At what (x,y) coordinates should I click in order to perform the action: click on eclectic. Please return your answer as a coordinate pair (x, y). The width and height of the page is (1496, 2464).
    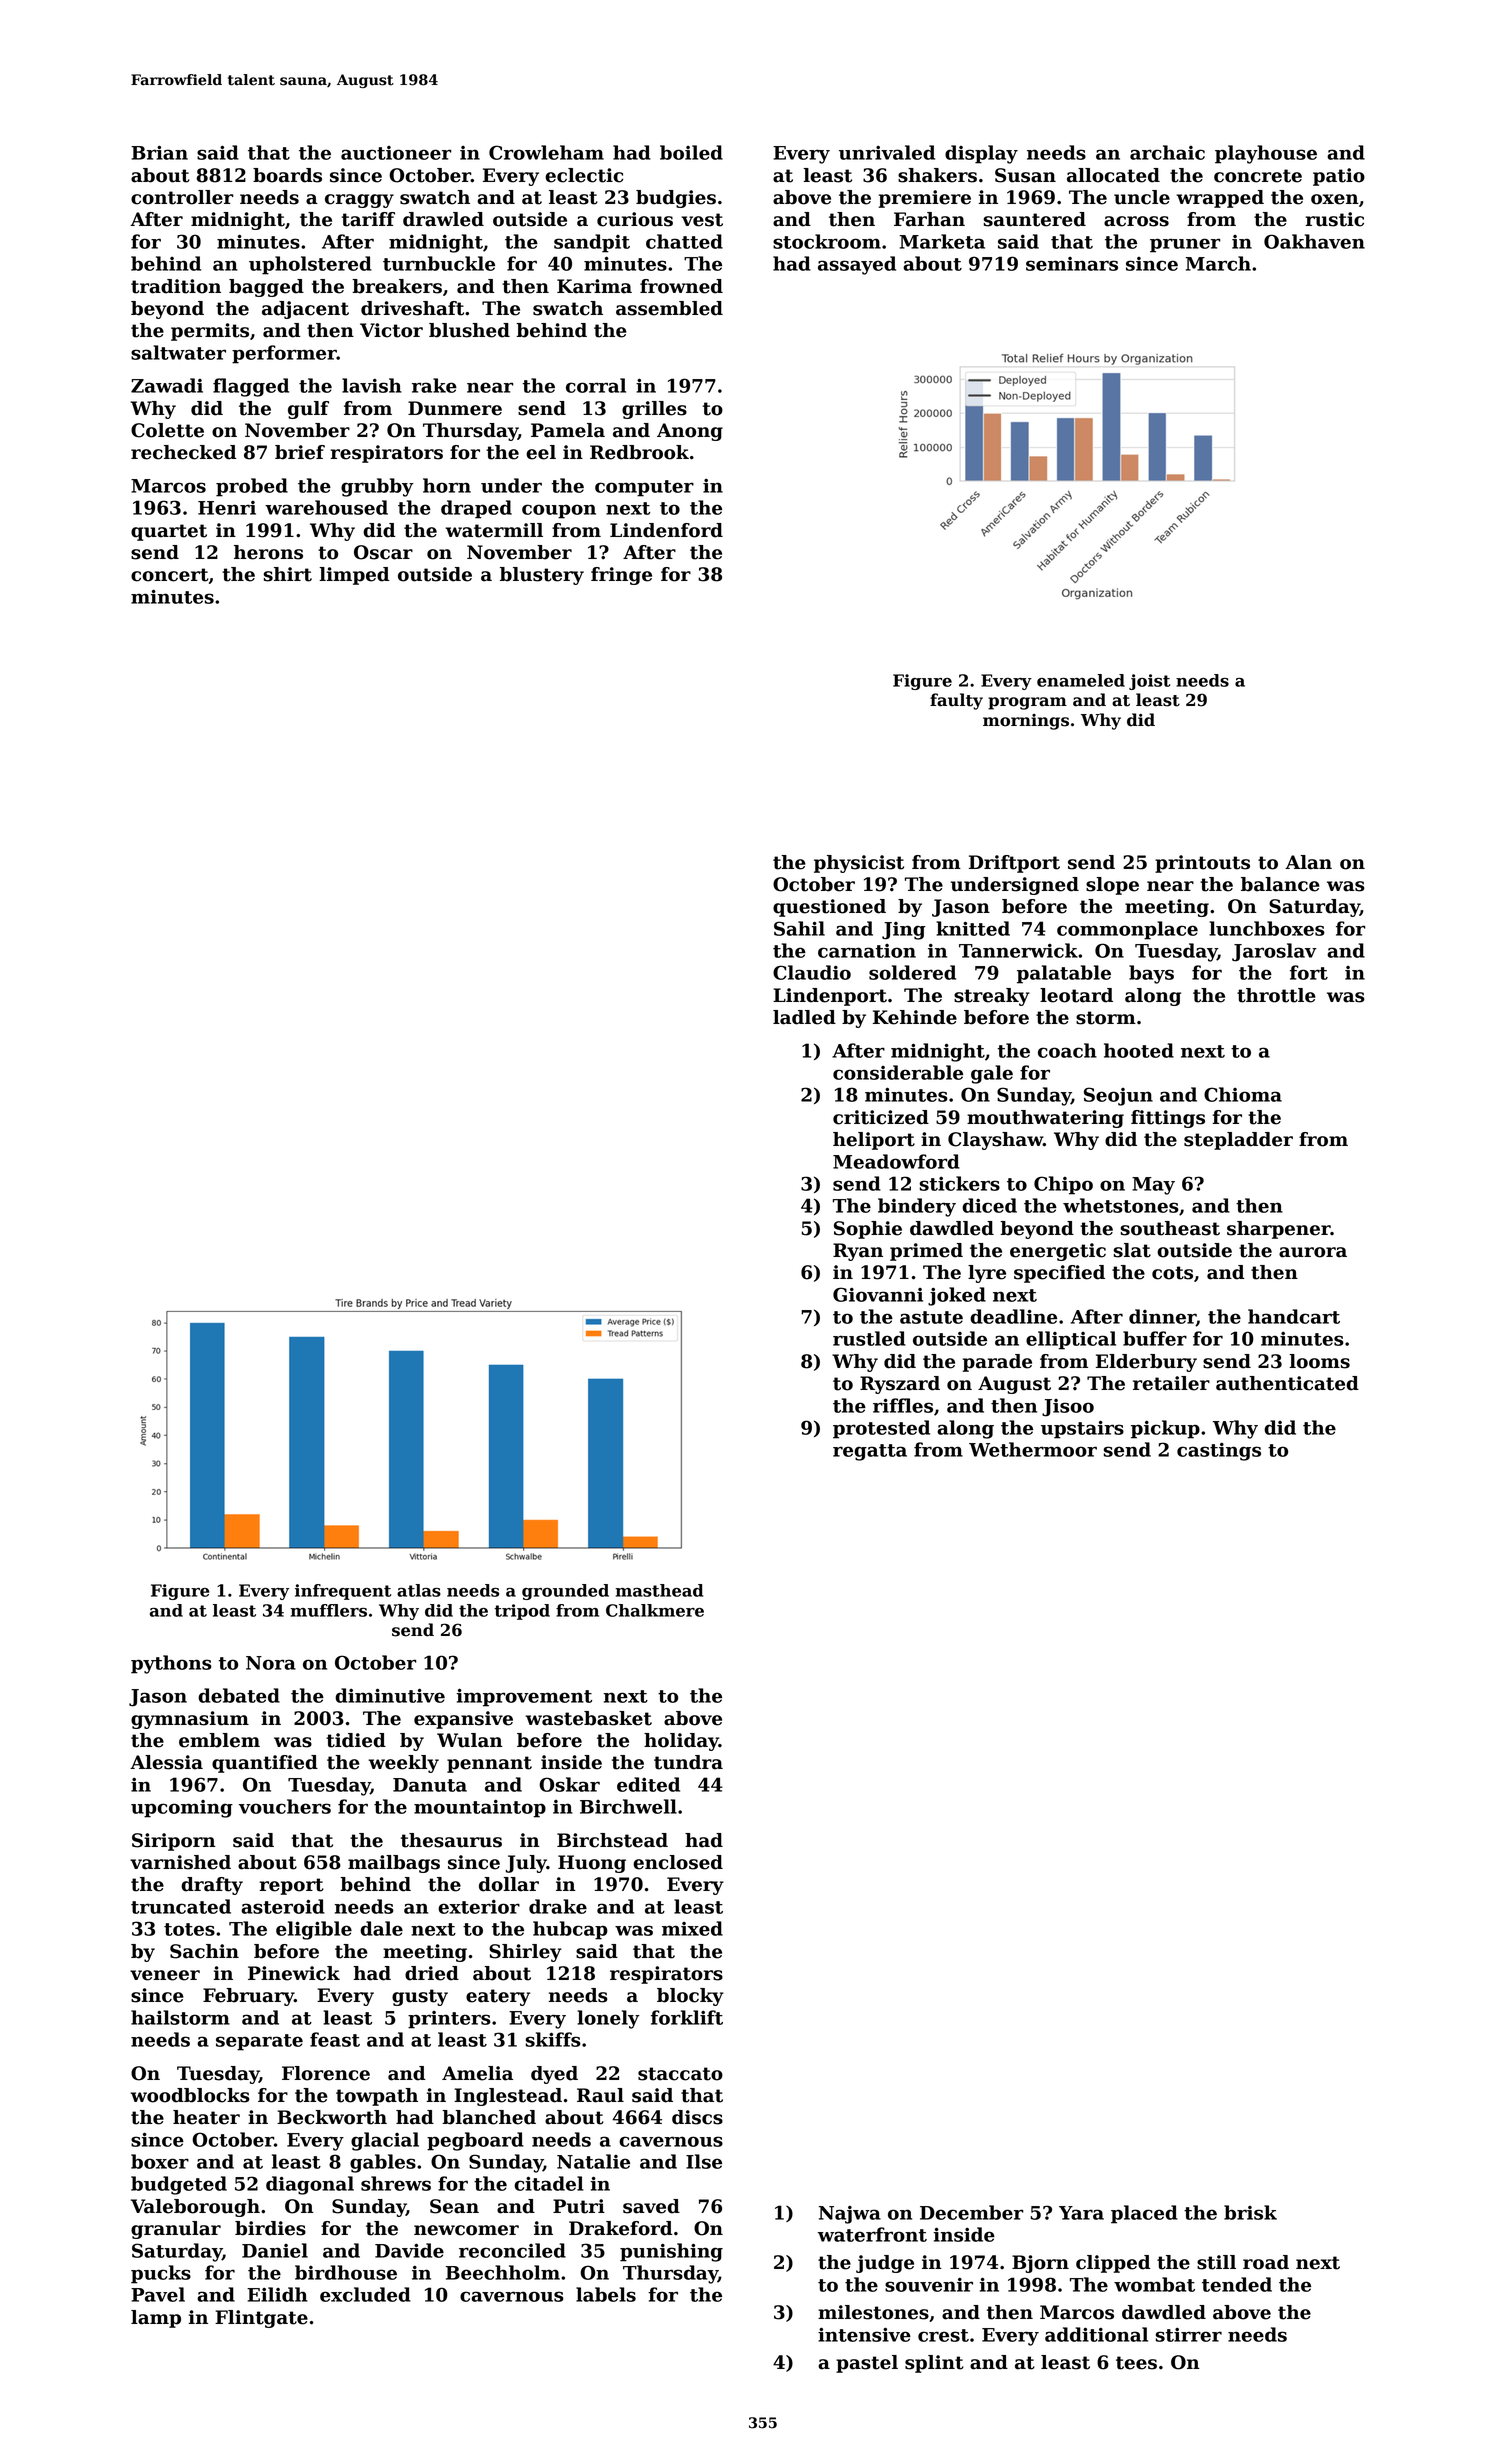
    Looking at the image, I should click on (584, 175).
